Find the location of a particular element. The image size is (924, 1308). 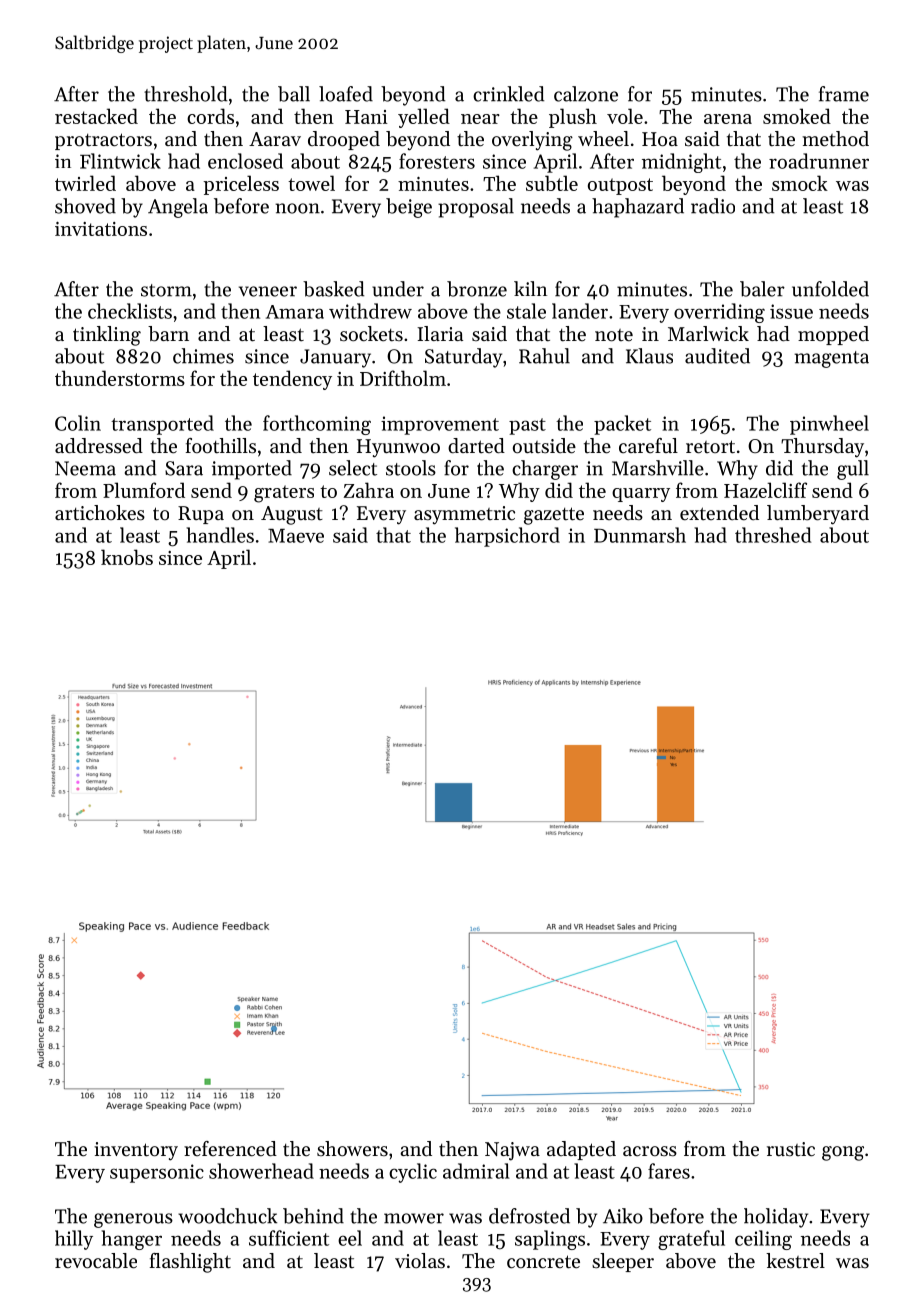

yelled is located at coordinates (424, 118).
